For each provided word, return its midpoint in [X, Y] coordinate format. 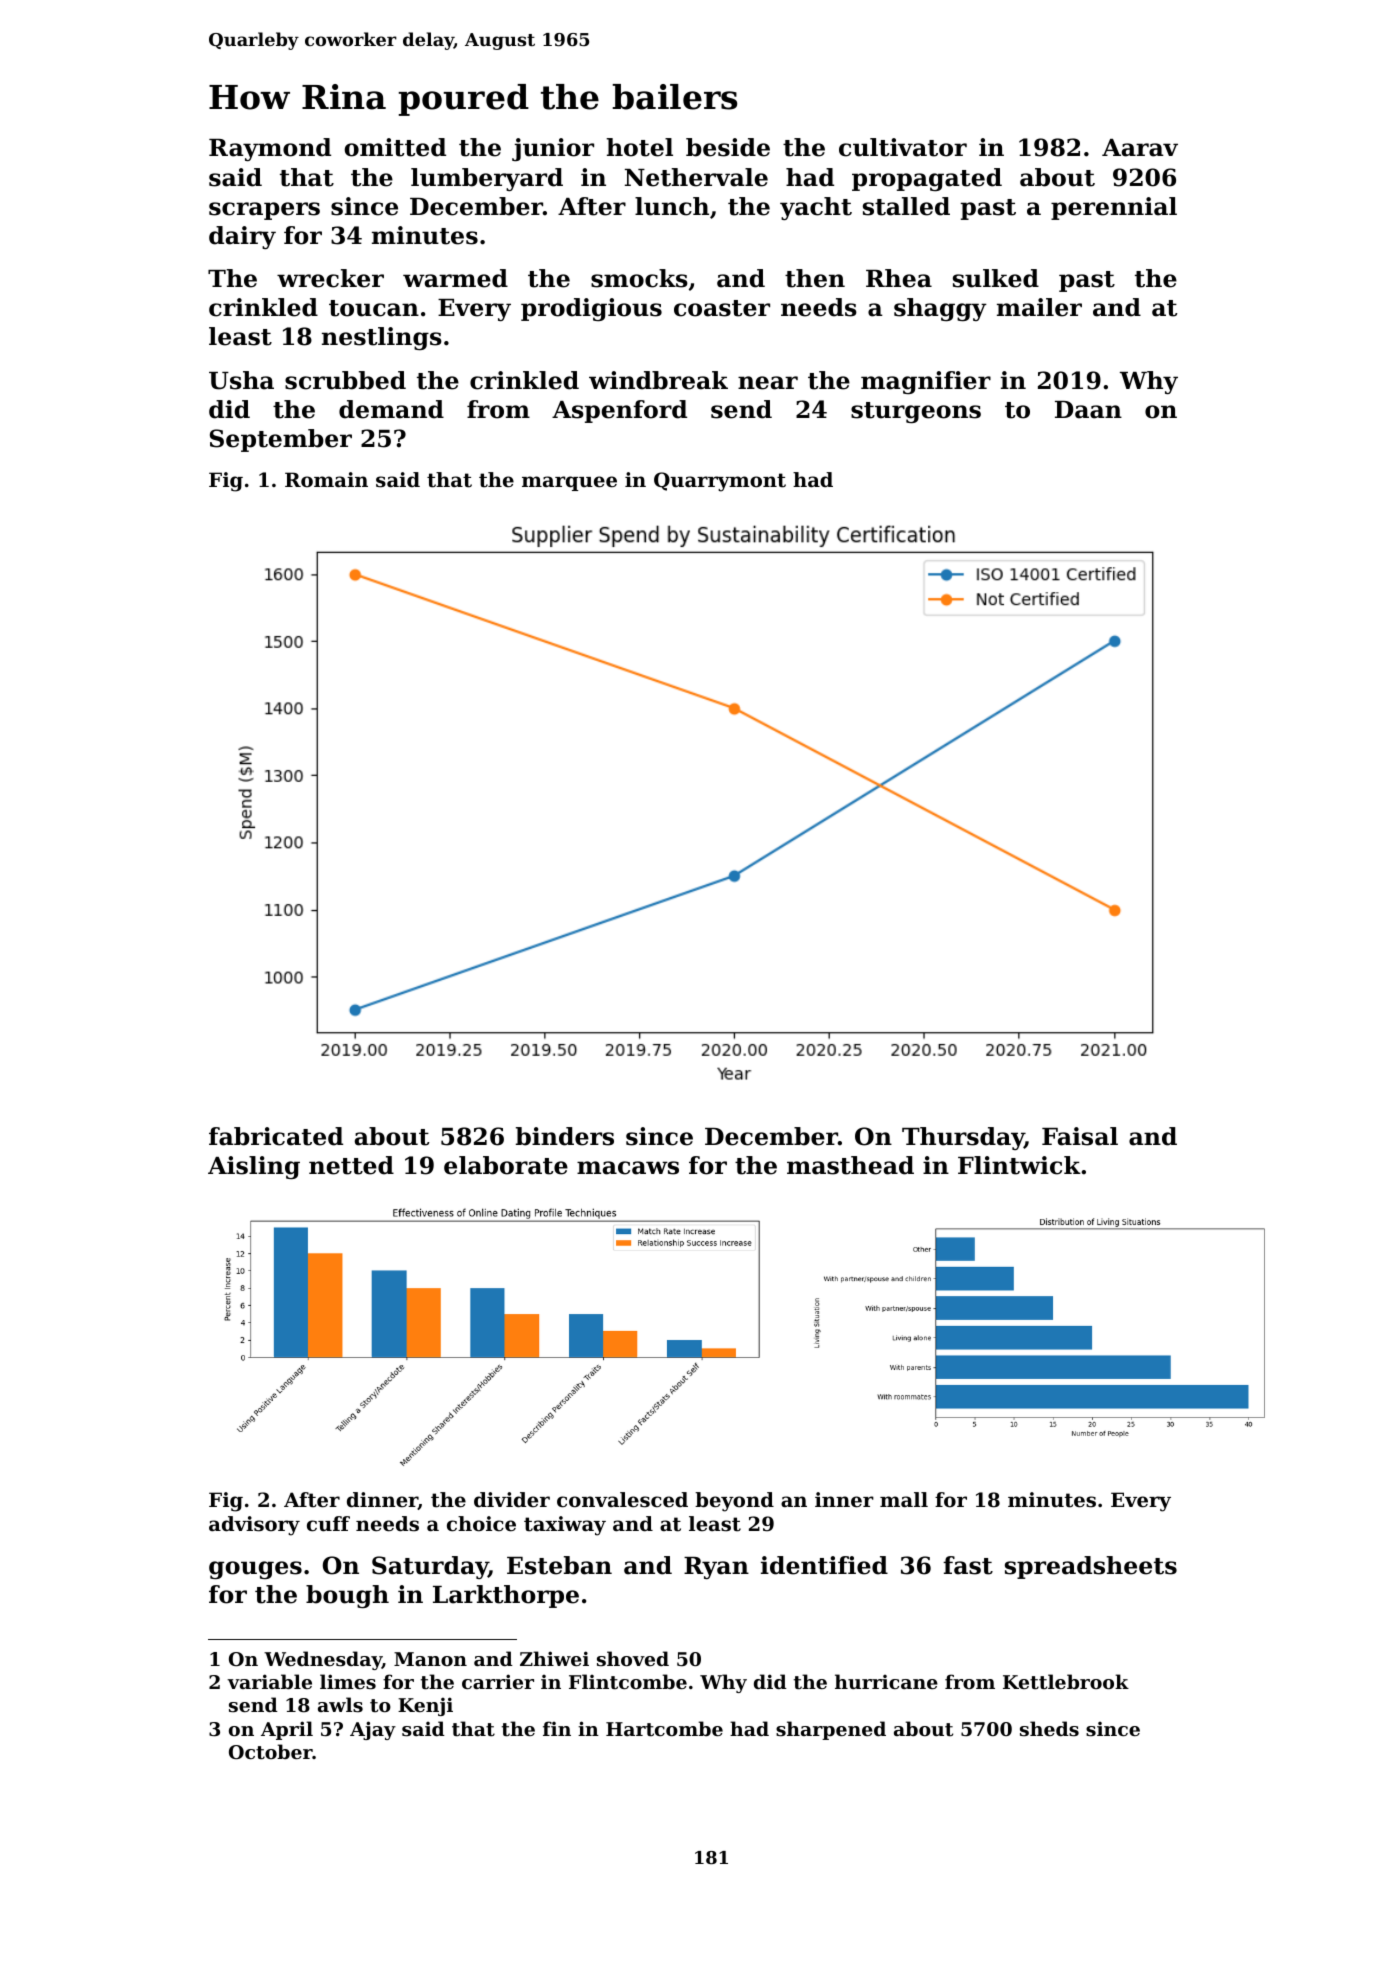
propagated [927, 179]
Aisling [254, 1167]
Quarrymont [720, 482]
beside [728, 147]
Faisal [1080, 1136]
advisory [254, 1526]
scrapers [264, 211]
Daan [1088, 410]
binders [565, 1136]
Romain [326, 480]
